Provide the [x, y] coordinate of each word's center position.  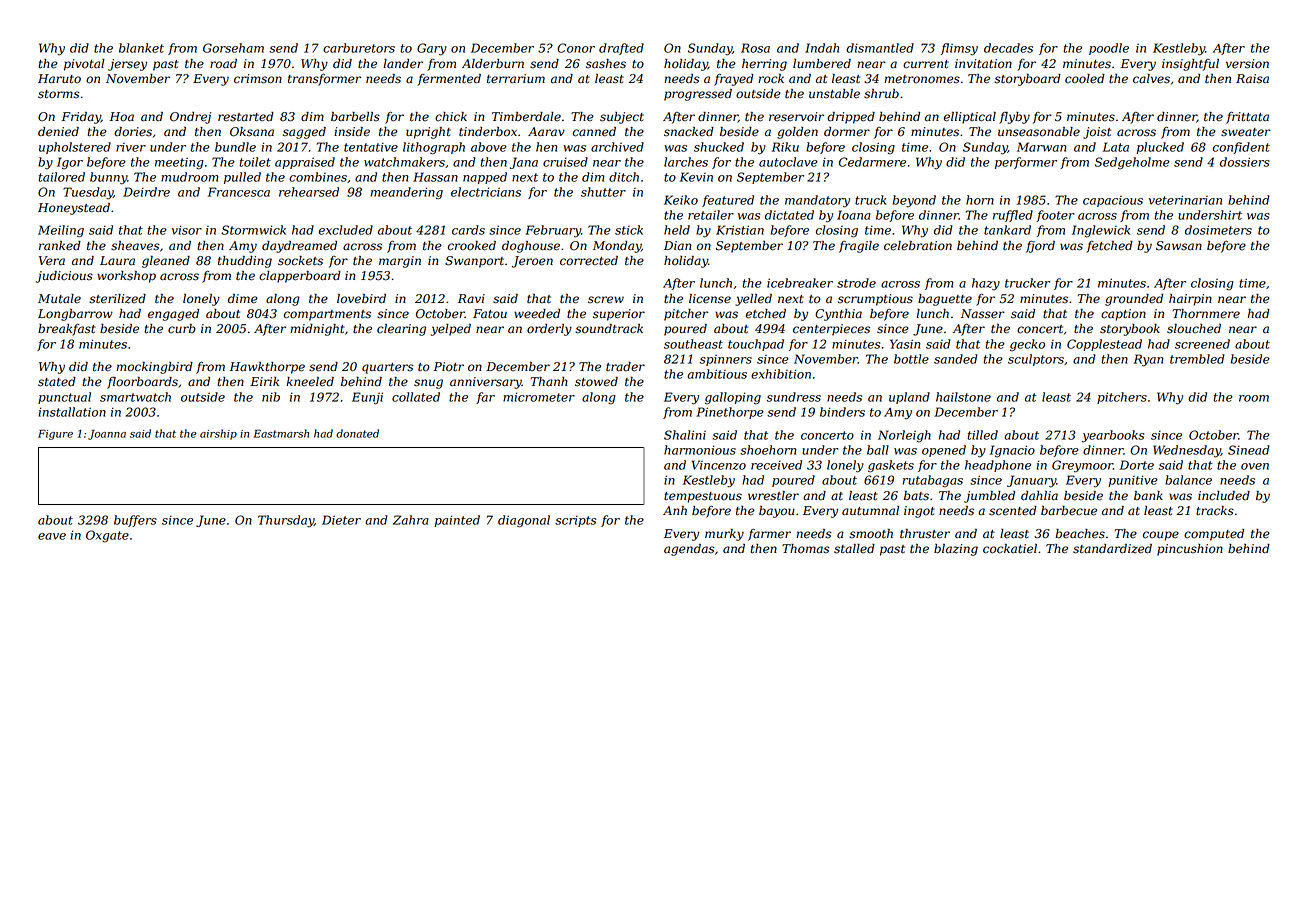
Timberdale [526, 117]
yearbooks [1113, 436]
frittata [1247, 117]
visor [187, 230]
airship [218, 434]
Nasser [983, 314]
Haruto [59, 79]
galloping [733, 398]
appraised [305, 163]
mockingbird [154, 368]
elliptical [970, 118]
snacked [689, 132]
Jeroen [532, 262]
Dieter [341, 520]
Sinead [1249, 450]
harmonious [700, 450]
